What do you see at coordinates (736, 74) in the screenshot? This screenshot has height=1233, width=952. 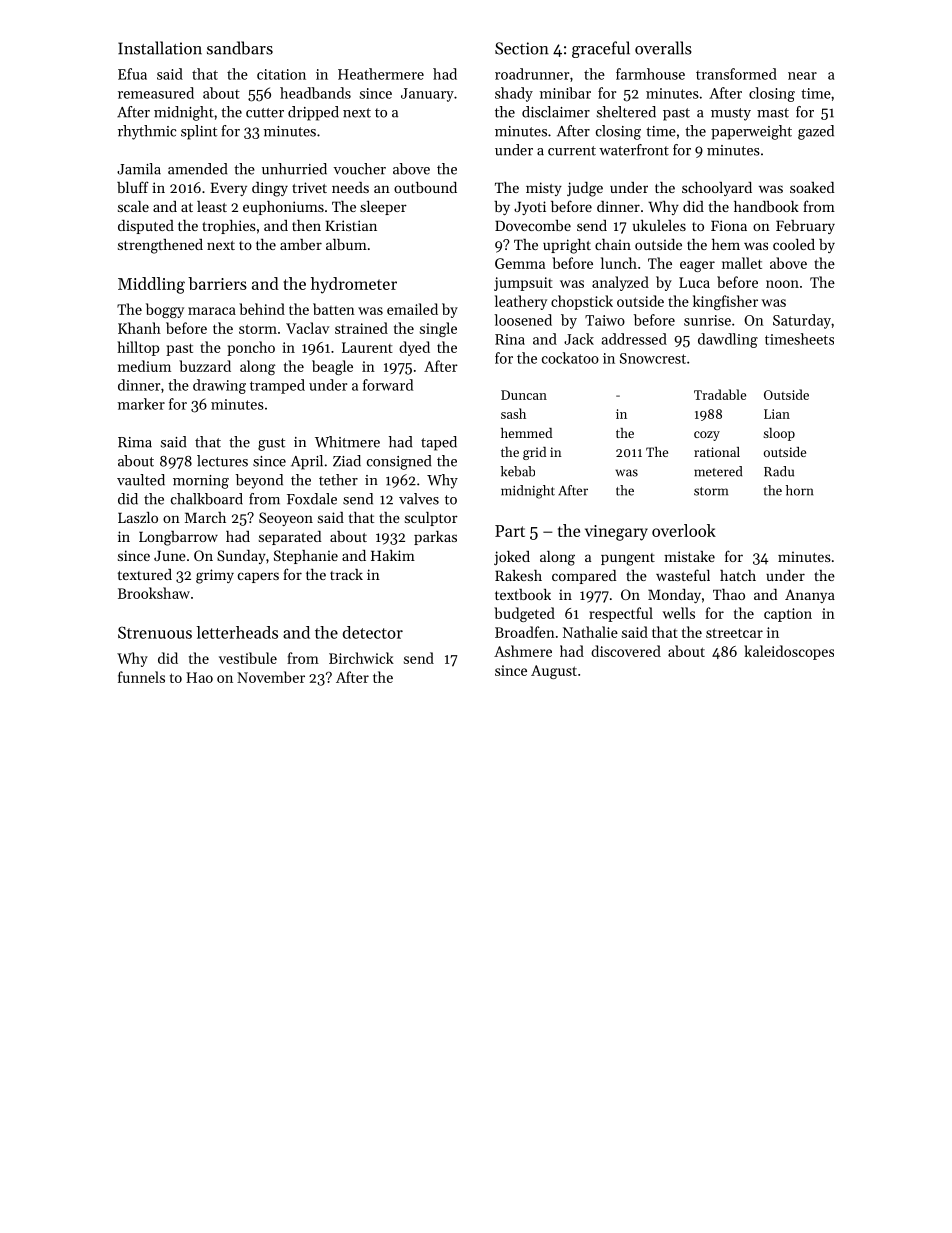 I see `transformed` at bounding box center [736, 74].
